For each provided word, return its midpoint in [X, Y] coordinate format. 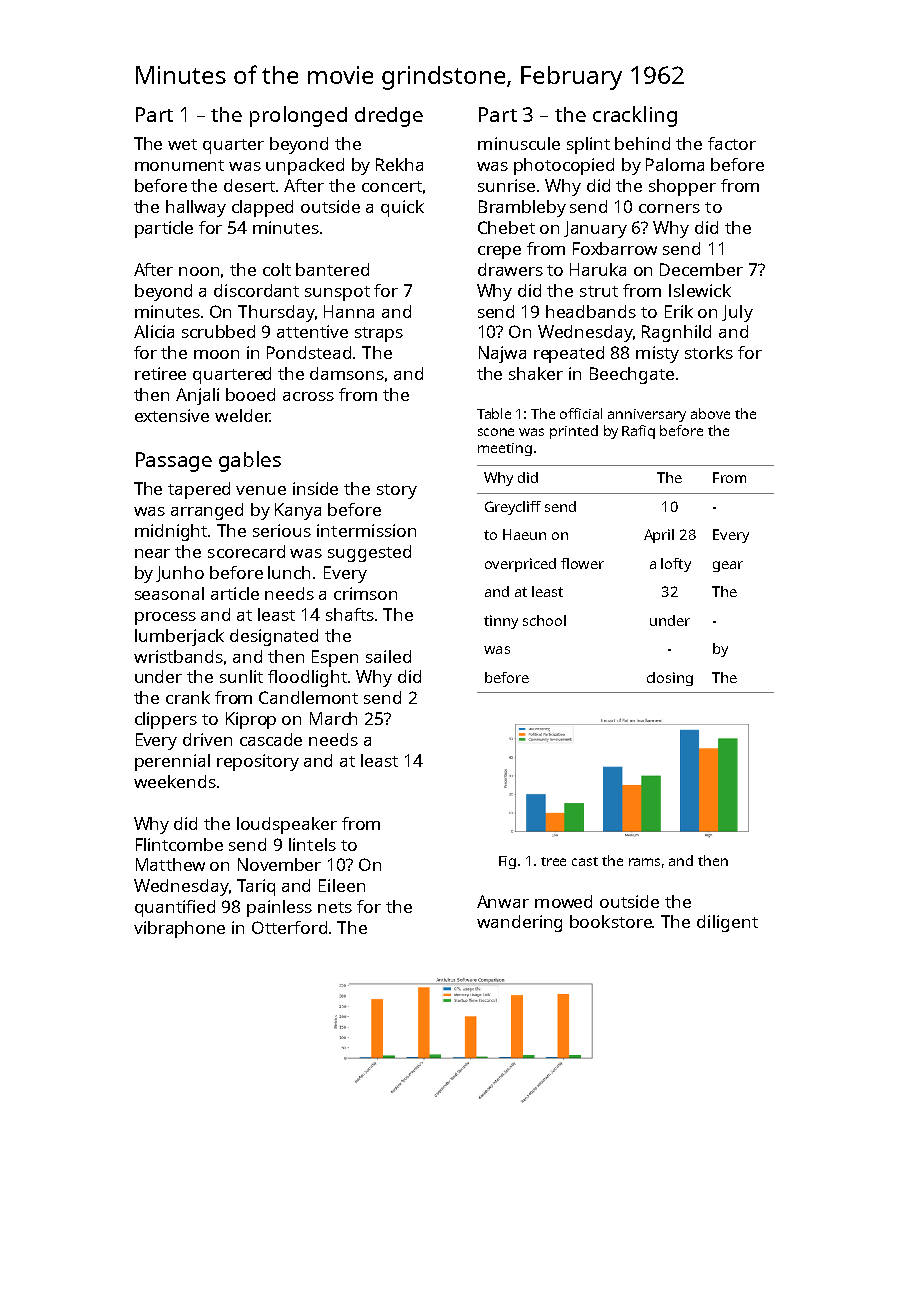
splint [588, 145]
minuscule [519, 143]
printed [574, 432]
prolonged [298, 116]
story [397, 491]
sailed [388, 656]
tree [553, 861]
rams [644, 862]
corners [669, 208]
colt [277, 269]
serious [282, 530]
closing [670, 679]
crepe [499, 252]
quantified [175, 908]
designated [274, 637]
